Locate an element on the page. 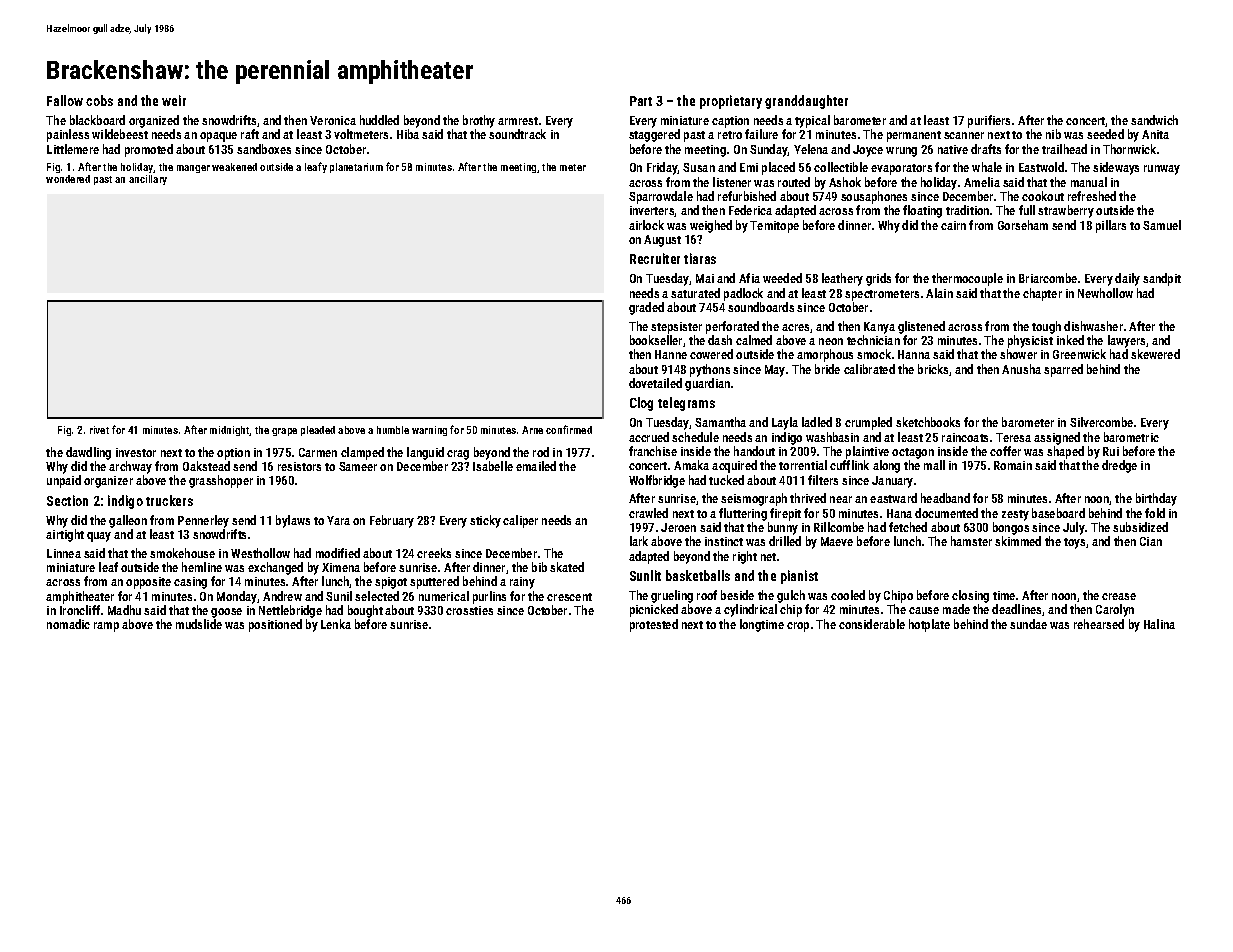  dawdling is located at coordinates (88, 453).
